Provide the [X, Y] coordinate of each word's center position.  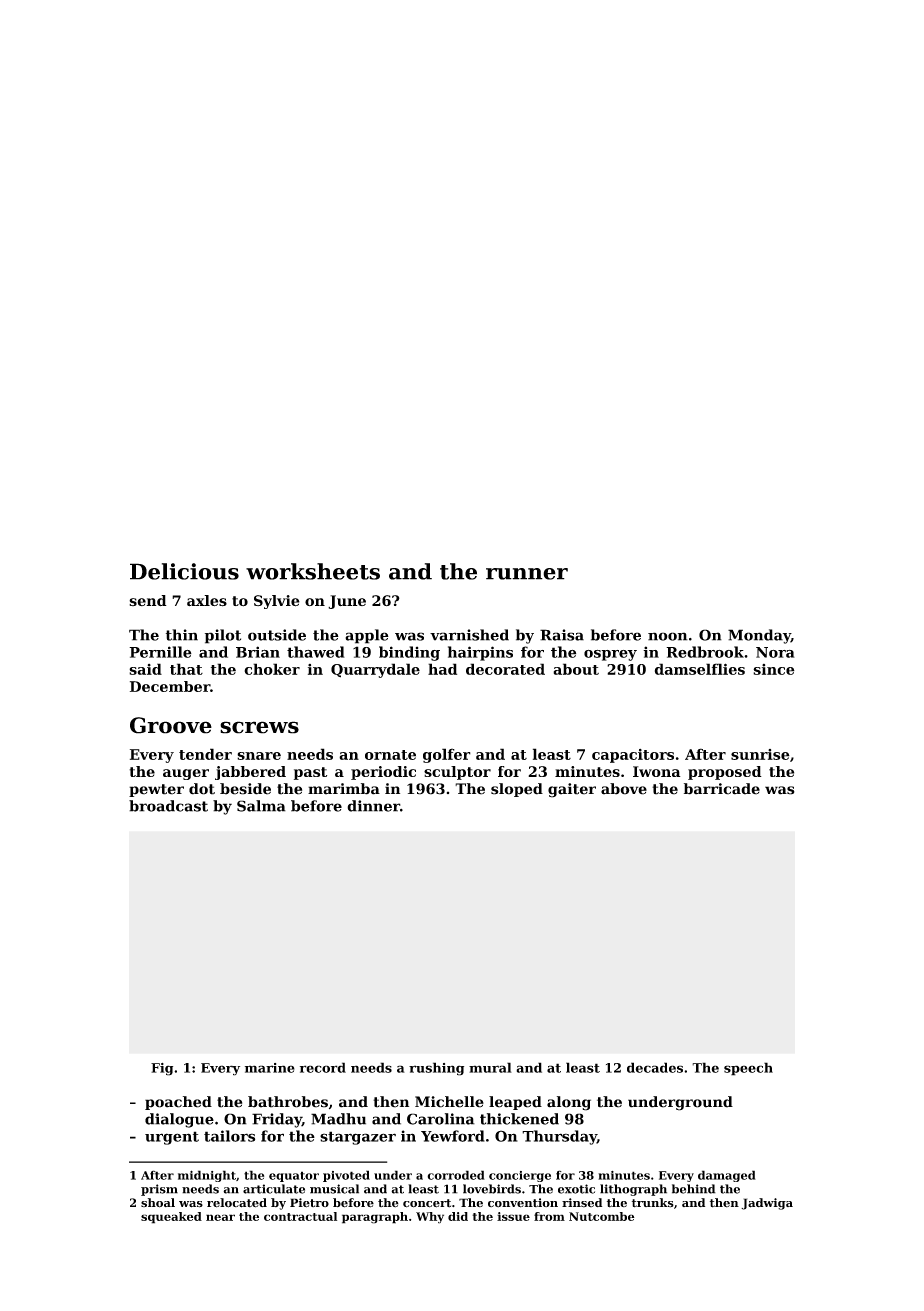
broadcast [168, 806]
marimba [344, 789]
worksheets [313, 571]
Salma [261, 806]
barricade [722, 789]
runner [527, 574]
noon [668, 636]
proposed [725, 773]
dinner [373, 806]
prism [159, 1190]
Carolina [441, 1119]
